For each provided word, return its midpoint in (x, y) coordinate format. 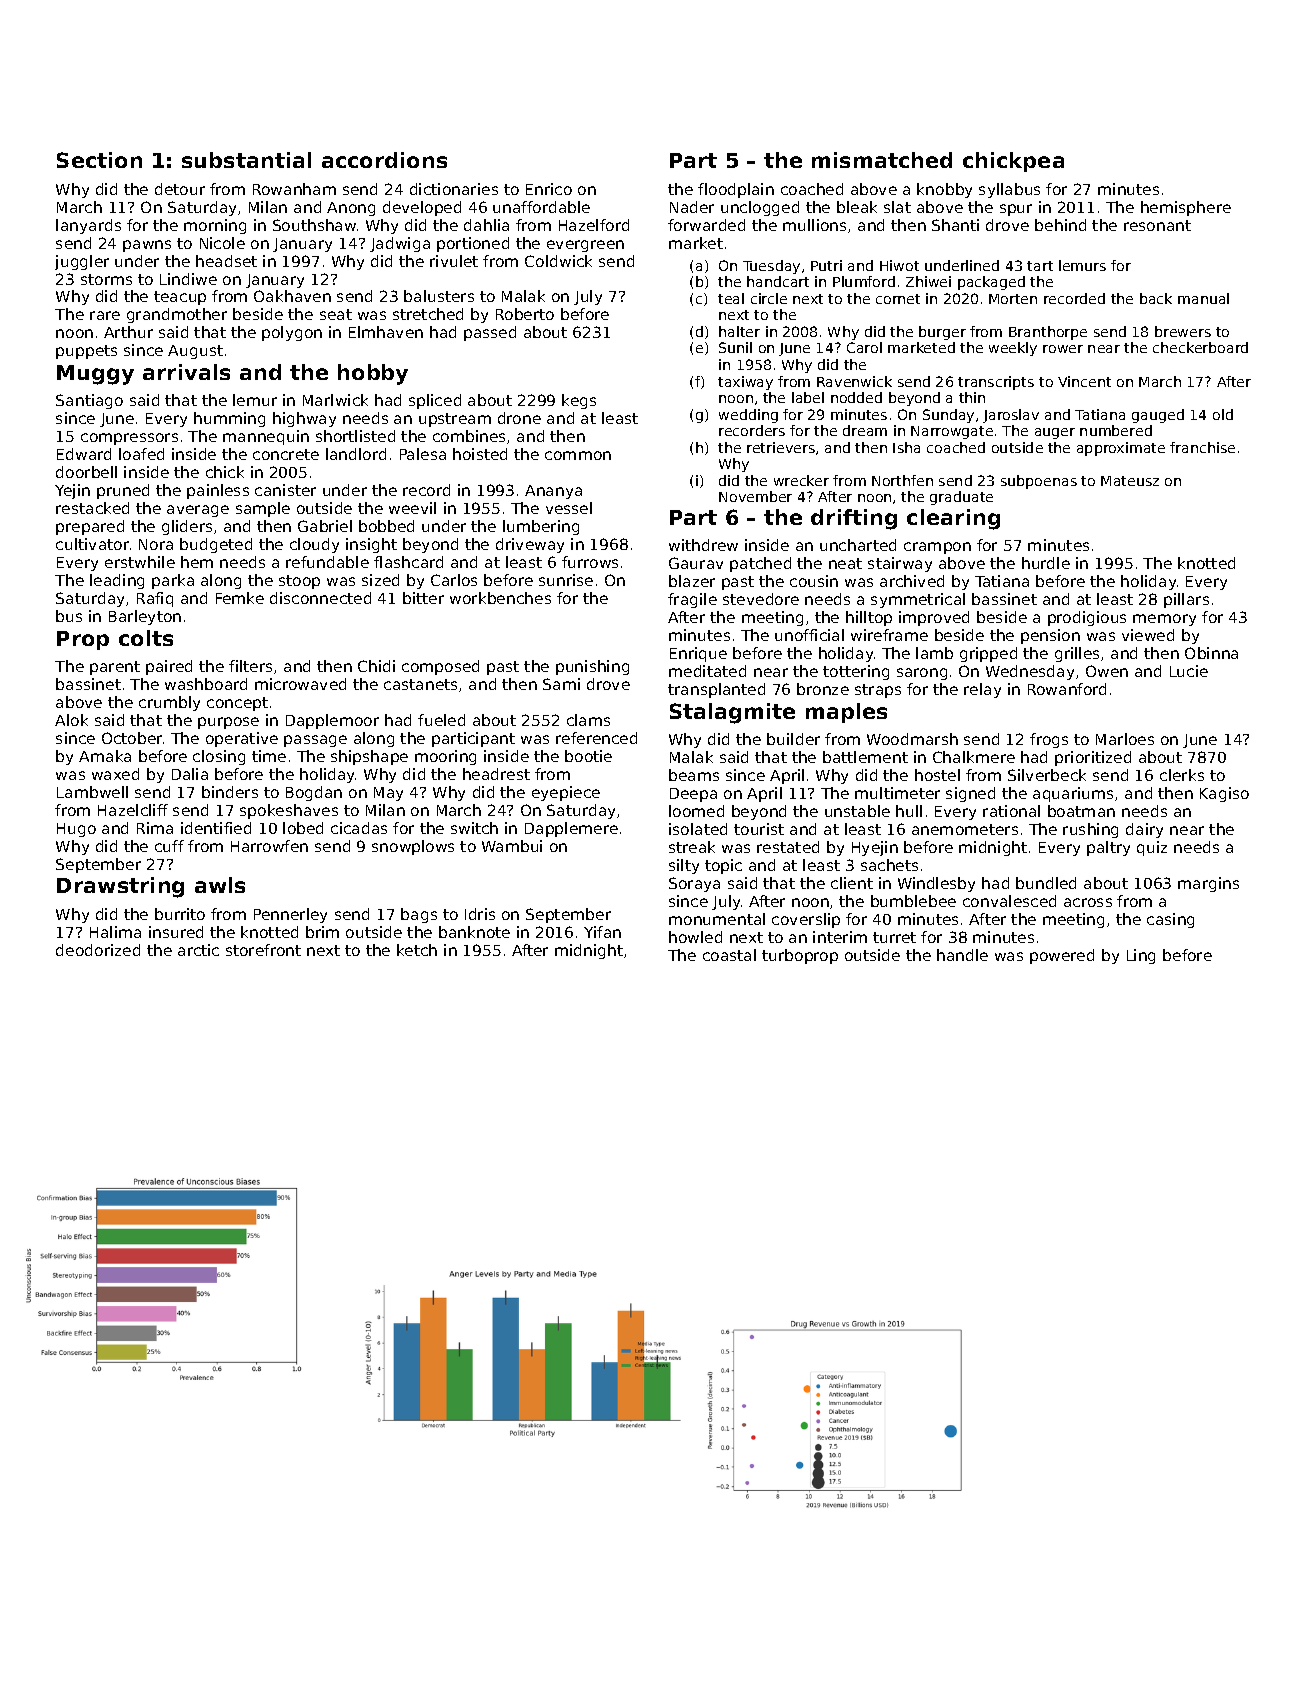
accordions (384, 160)
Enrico (549, 189)
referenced (596, 738)
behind (1060, 225)
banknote (474, 932)
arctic (198, 950)
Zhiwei (928, 281)
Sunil (735, 347)
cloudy (314, 545)
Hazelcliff (133, 810)
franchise (1202, 447)
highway (304, 419)
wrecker (801, 480)
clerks (1182, 775)
